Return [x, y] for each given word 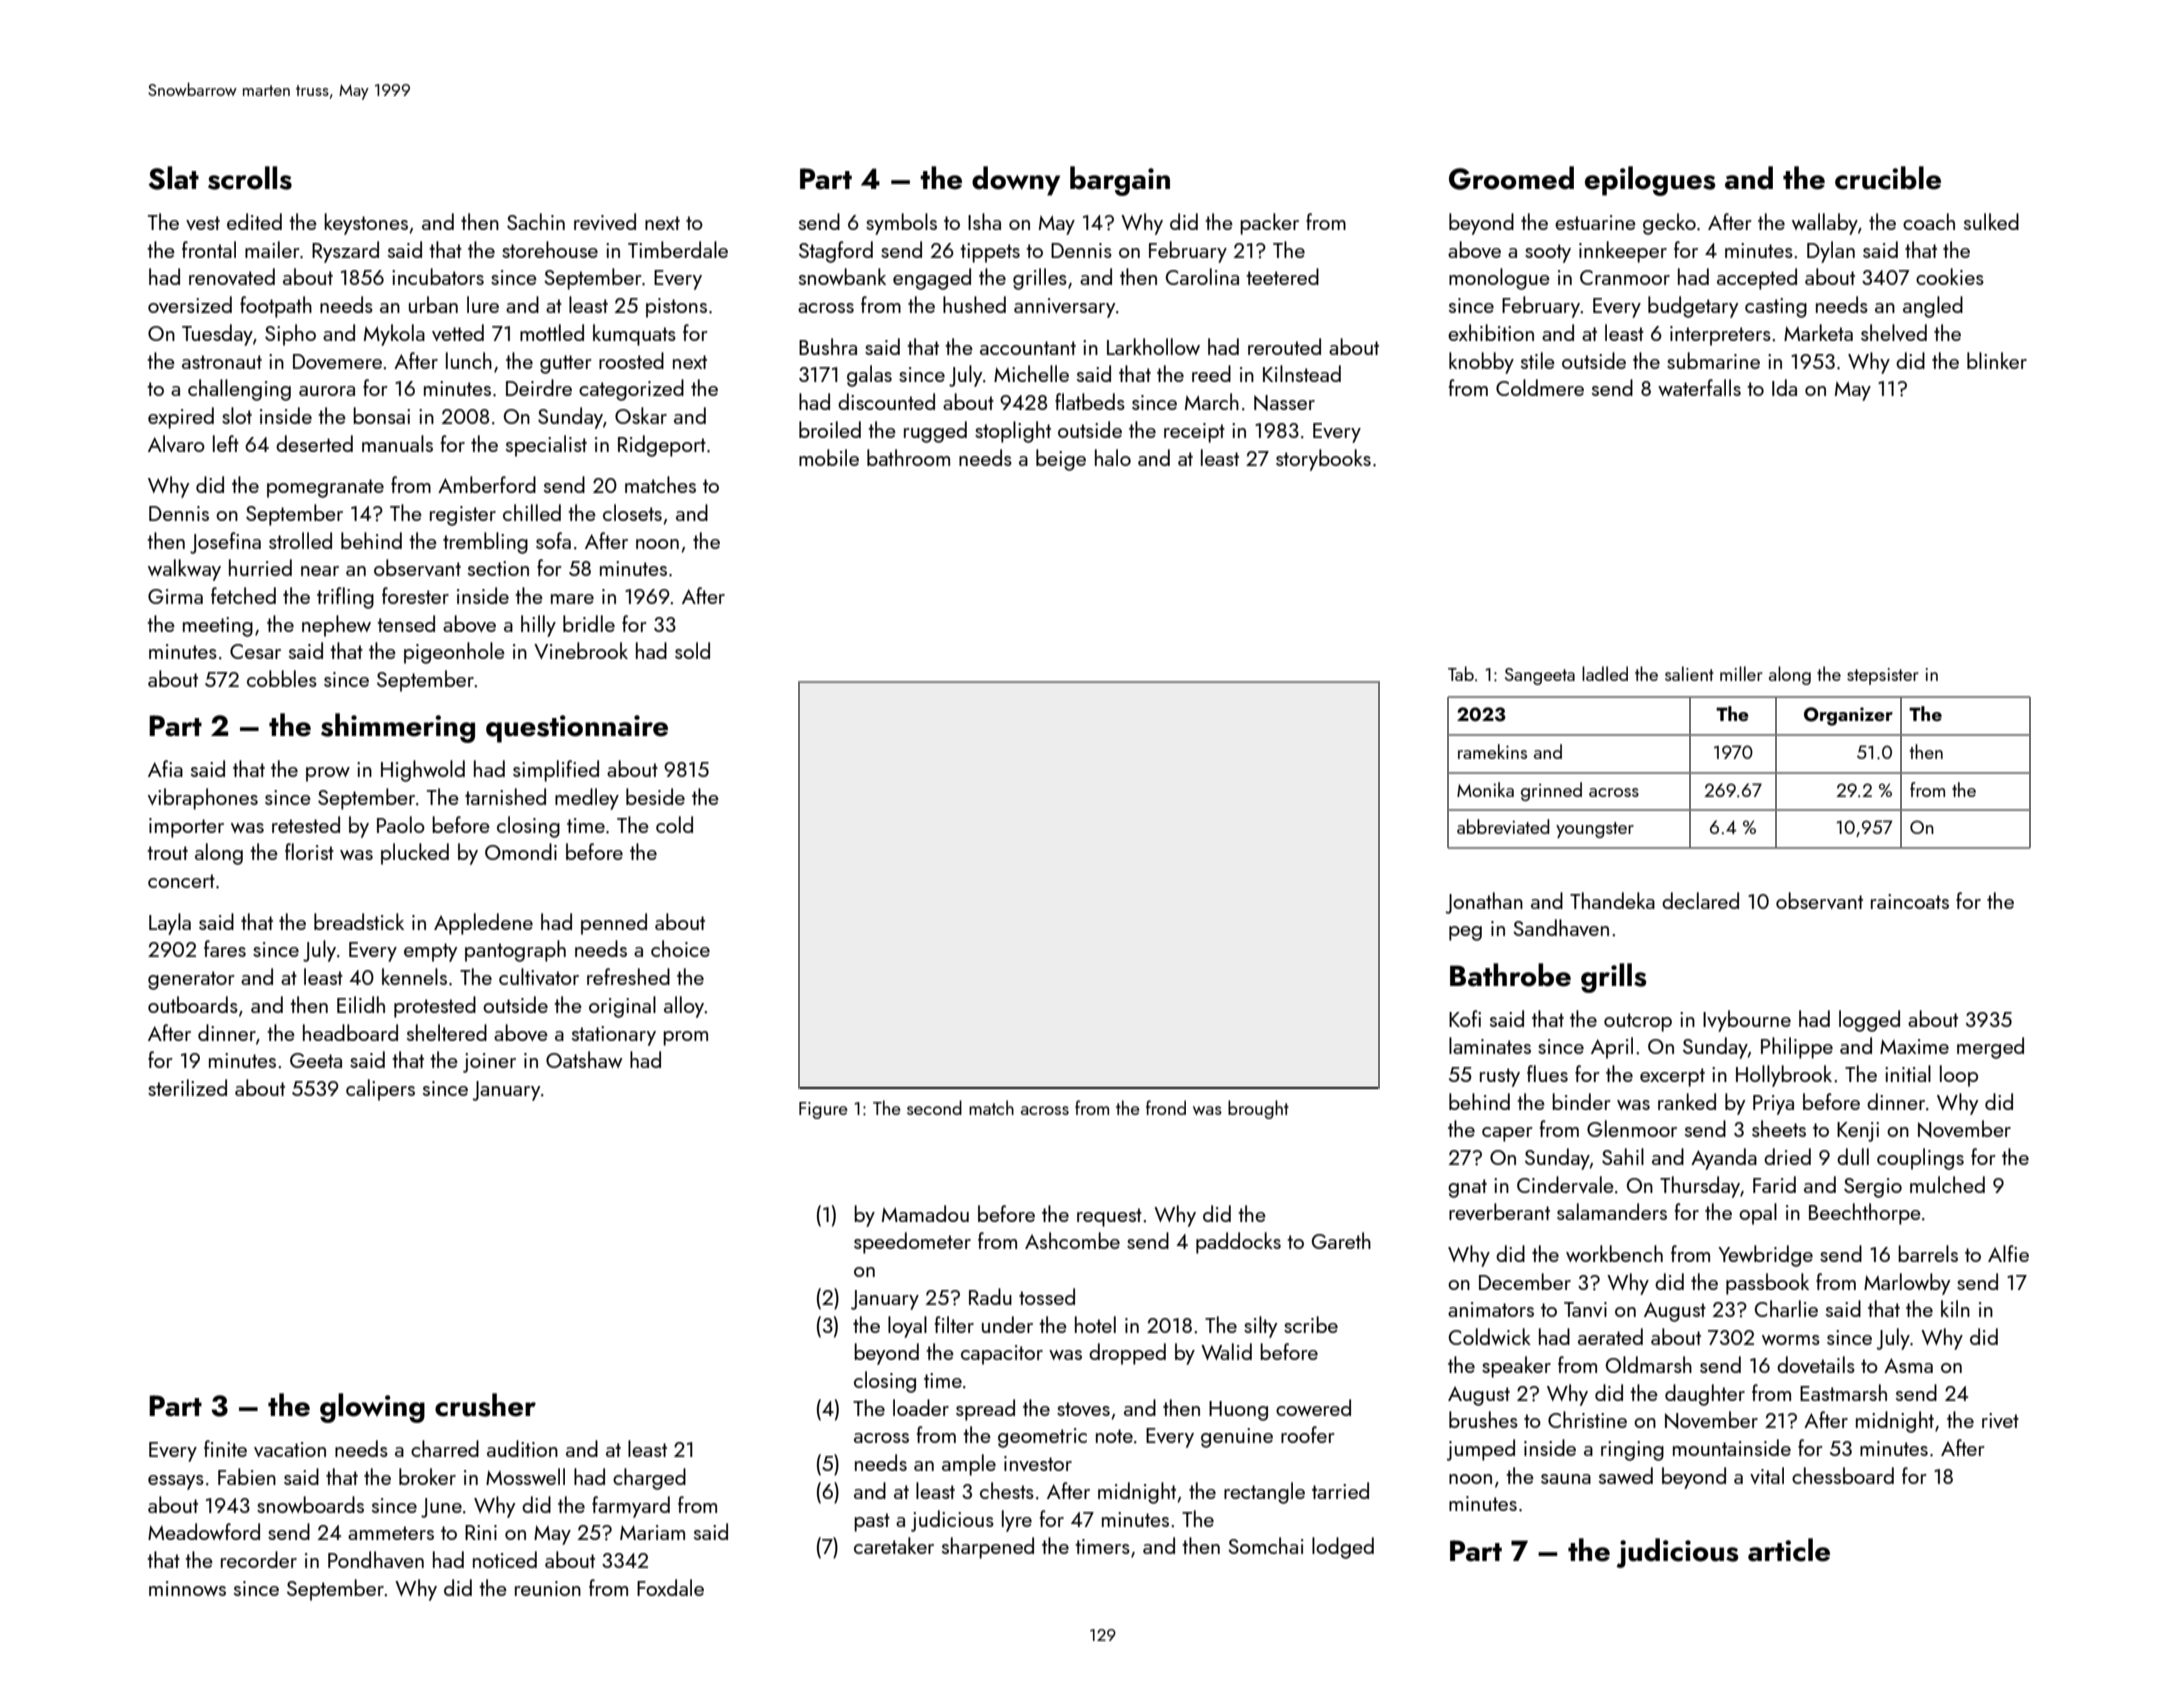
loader [921, 1407]
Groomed [1511, 178]
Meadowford [204, 1531]
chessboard [1843, 1475]
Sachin [536, 221]
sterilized [187, 1087]
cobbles [282, 678]
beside [655, 796]
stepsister [1883, 676]
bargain [1120, 181]
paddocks [1238, 1243]
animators [1491, 1309]
